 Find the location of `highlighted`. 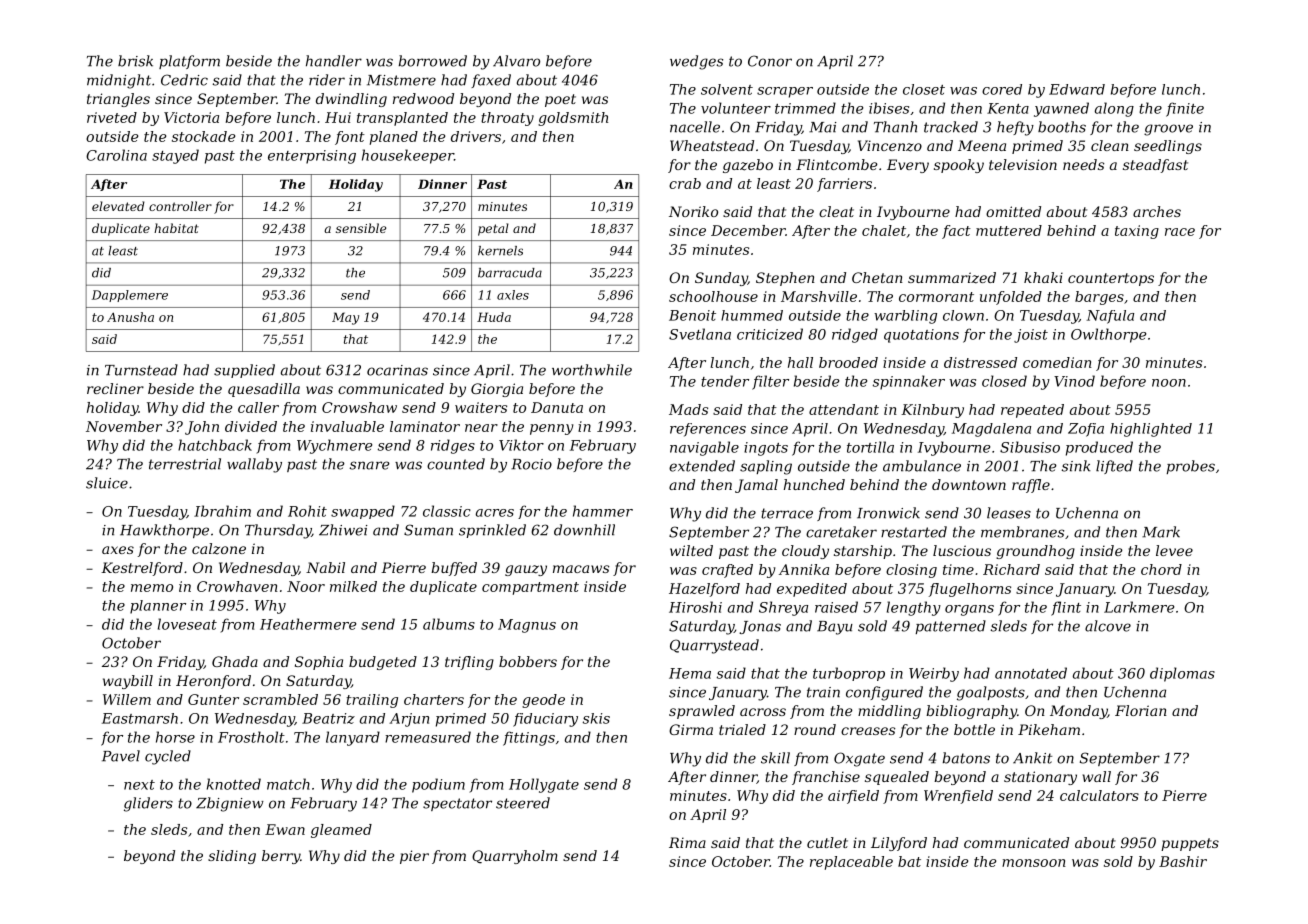

highlighted is located at coordinates (1151, 430).
